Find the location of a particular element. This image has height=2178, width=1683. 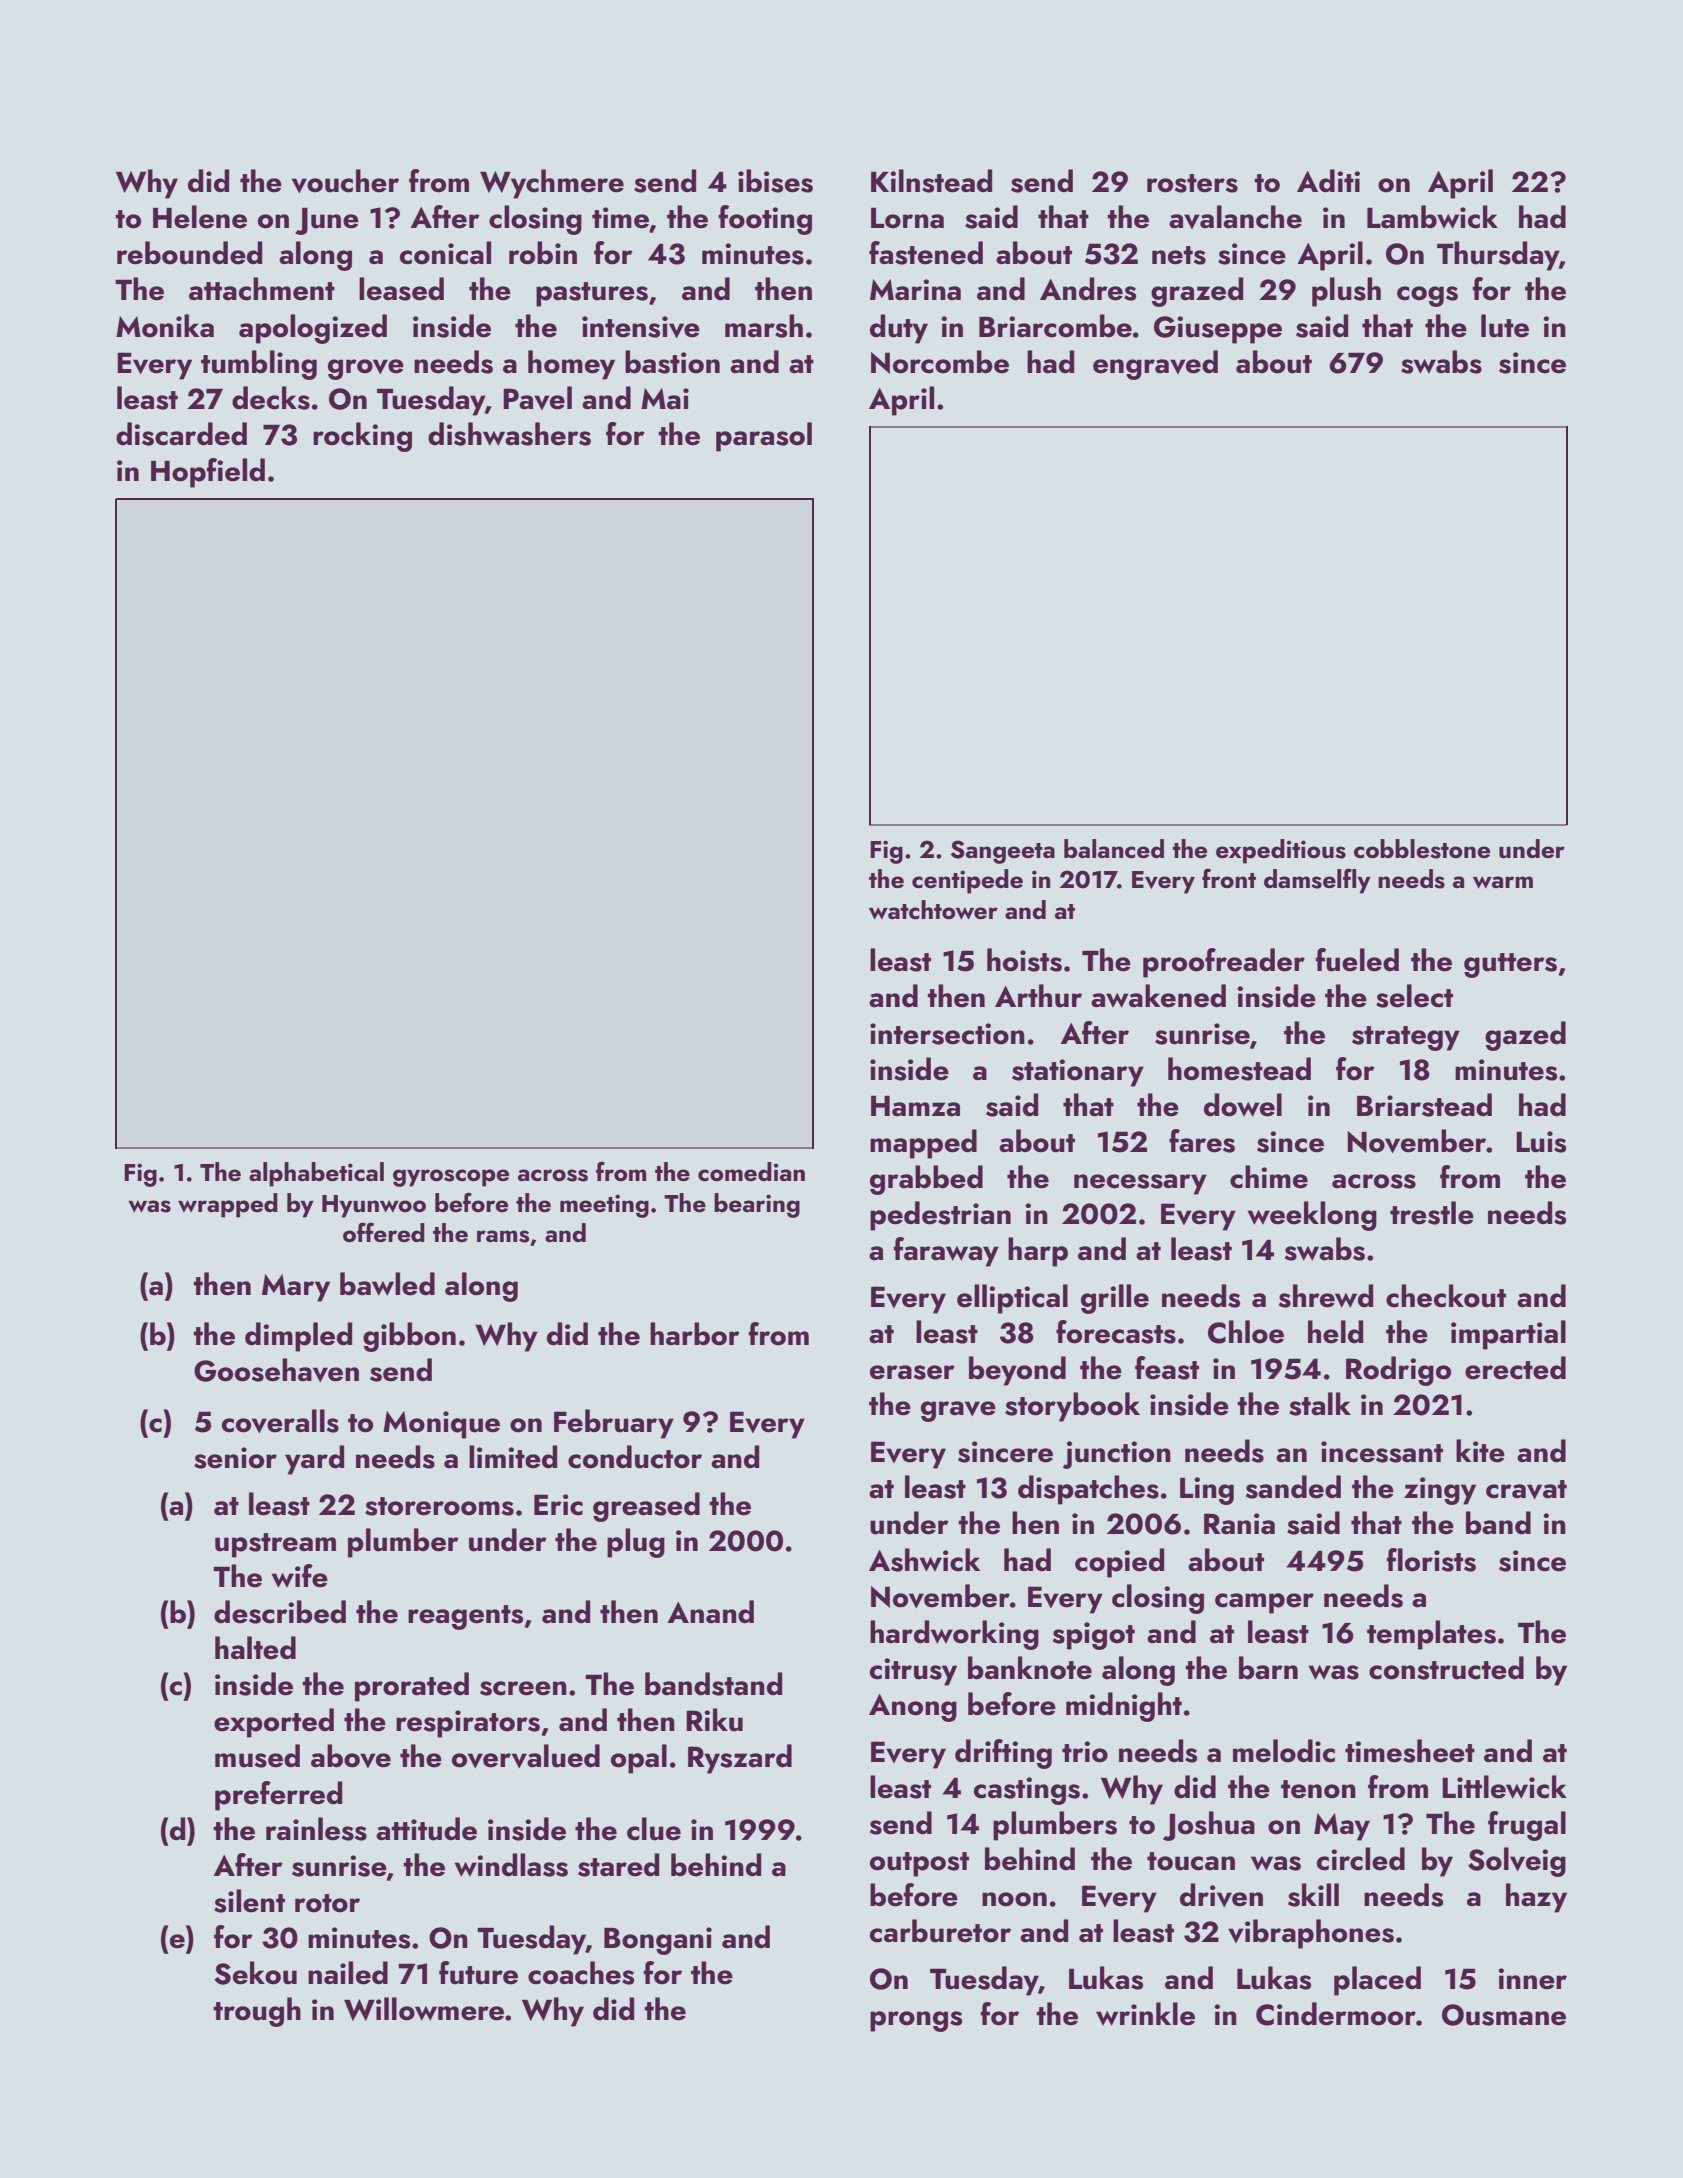

voucher is located at coordinates (345, 181).
